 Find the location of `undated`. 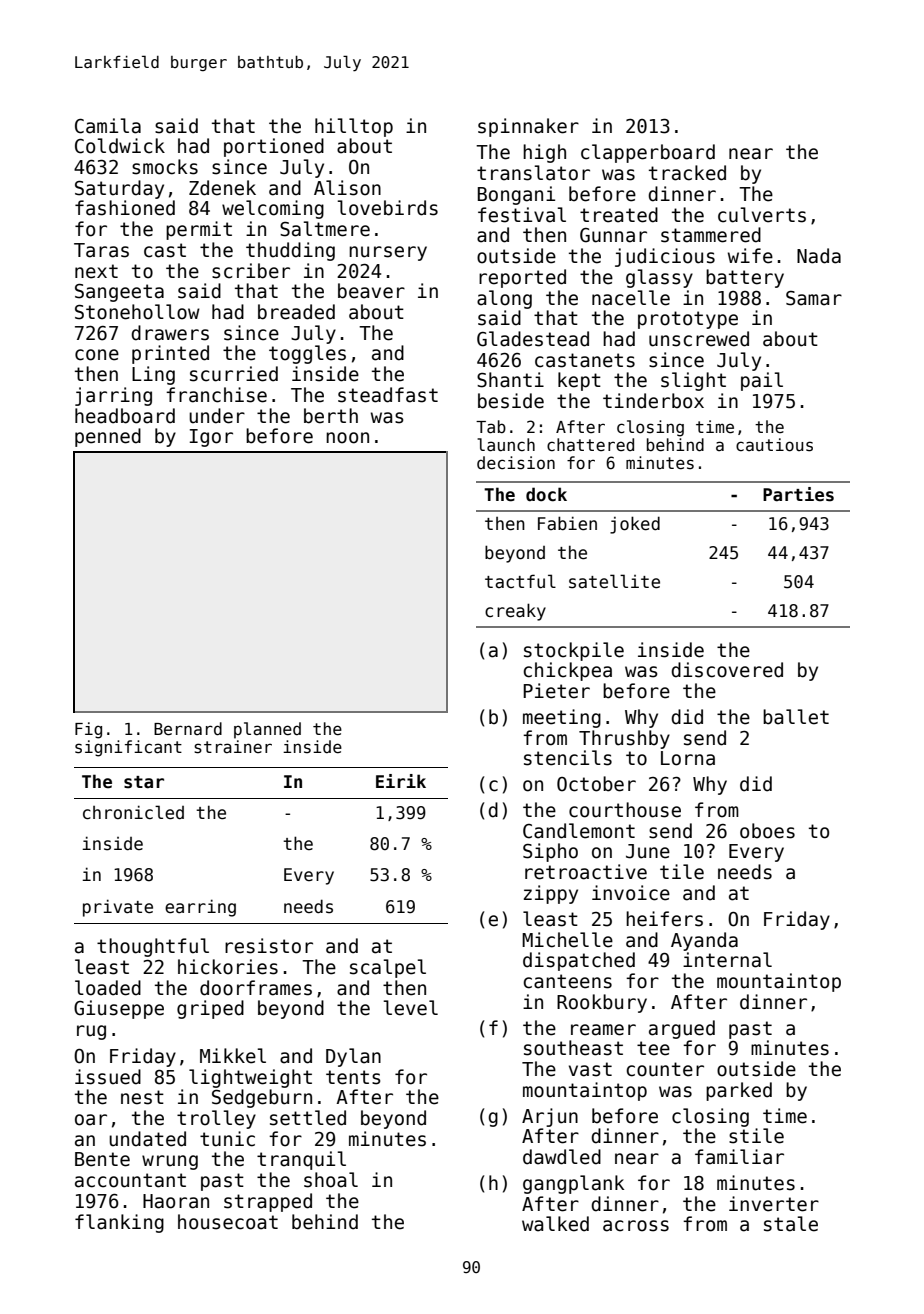

undated is located at coordinates (147, 1139).
